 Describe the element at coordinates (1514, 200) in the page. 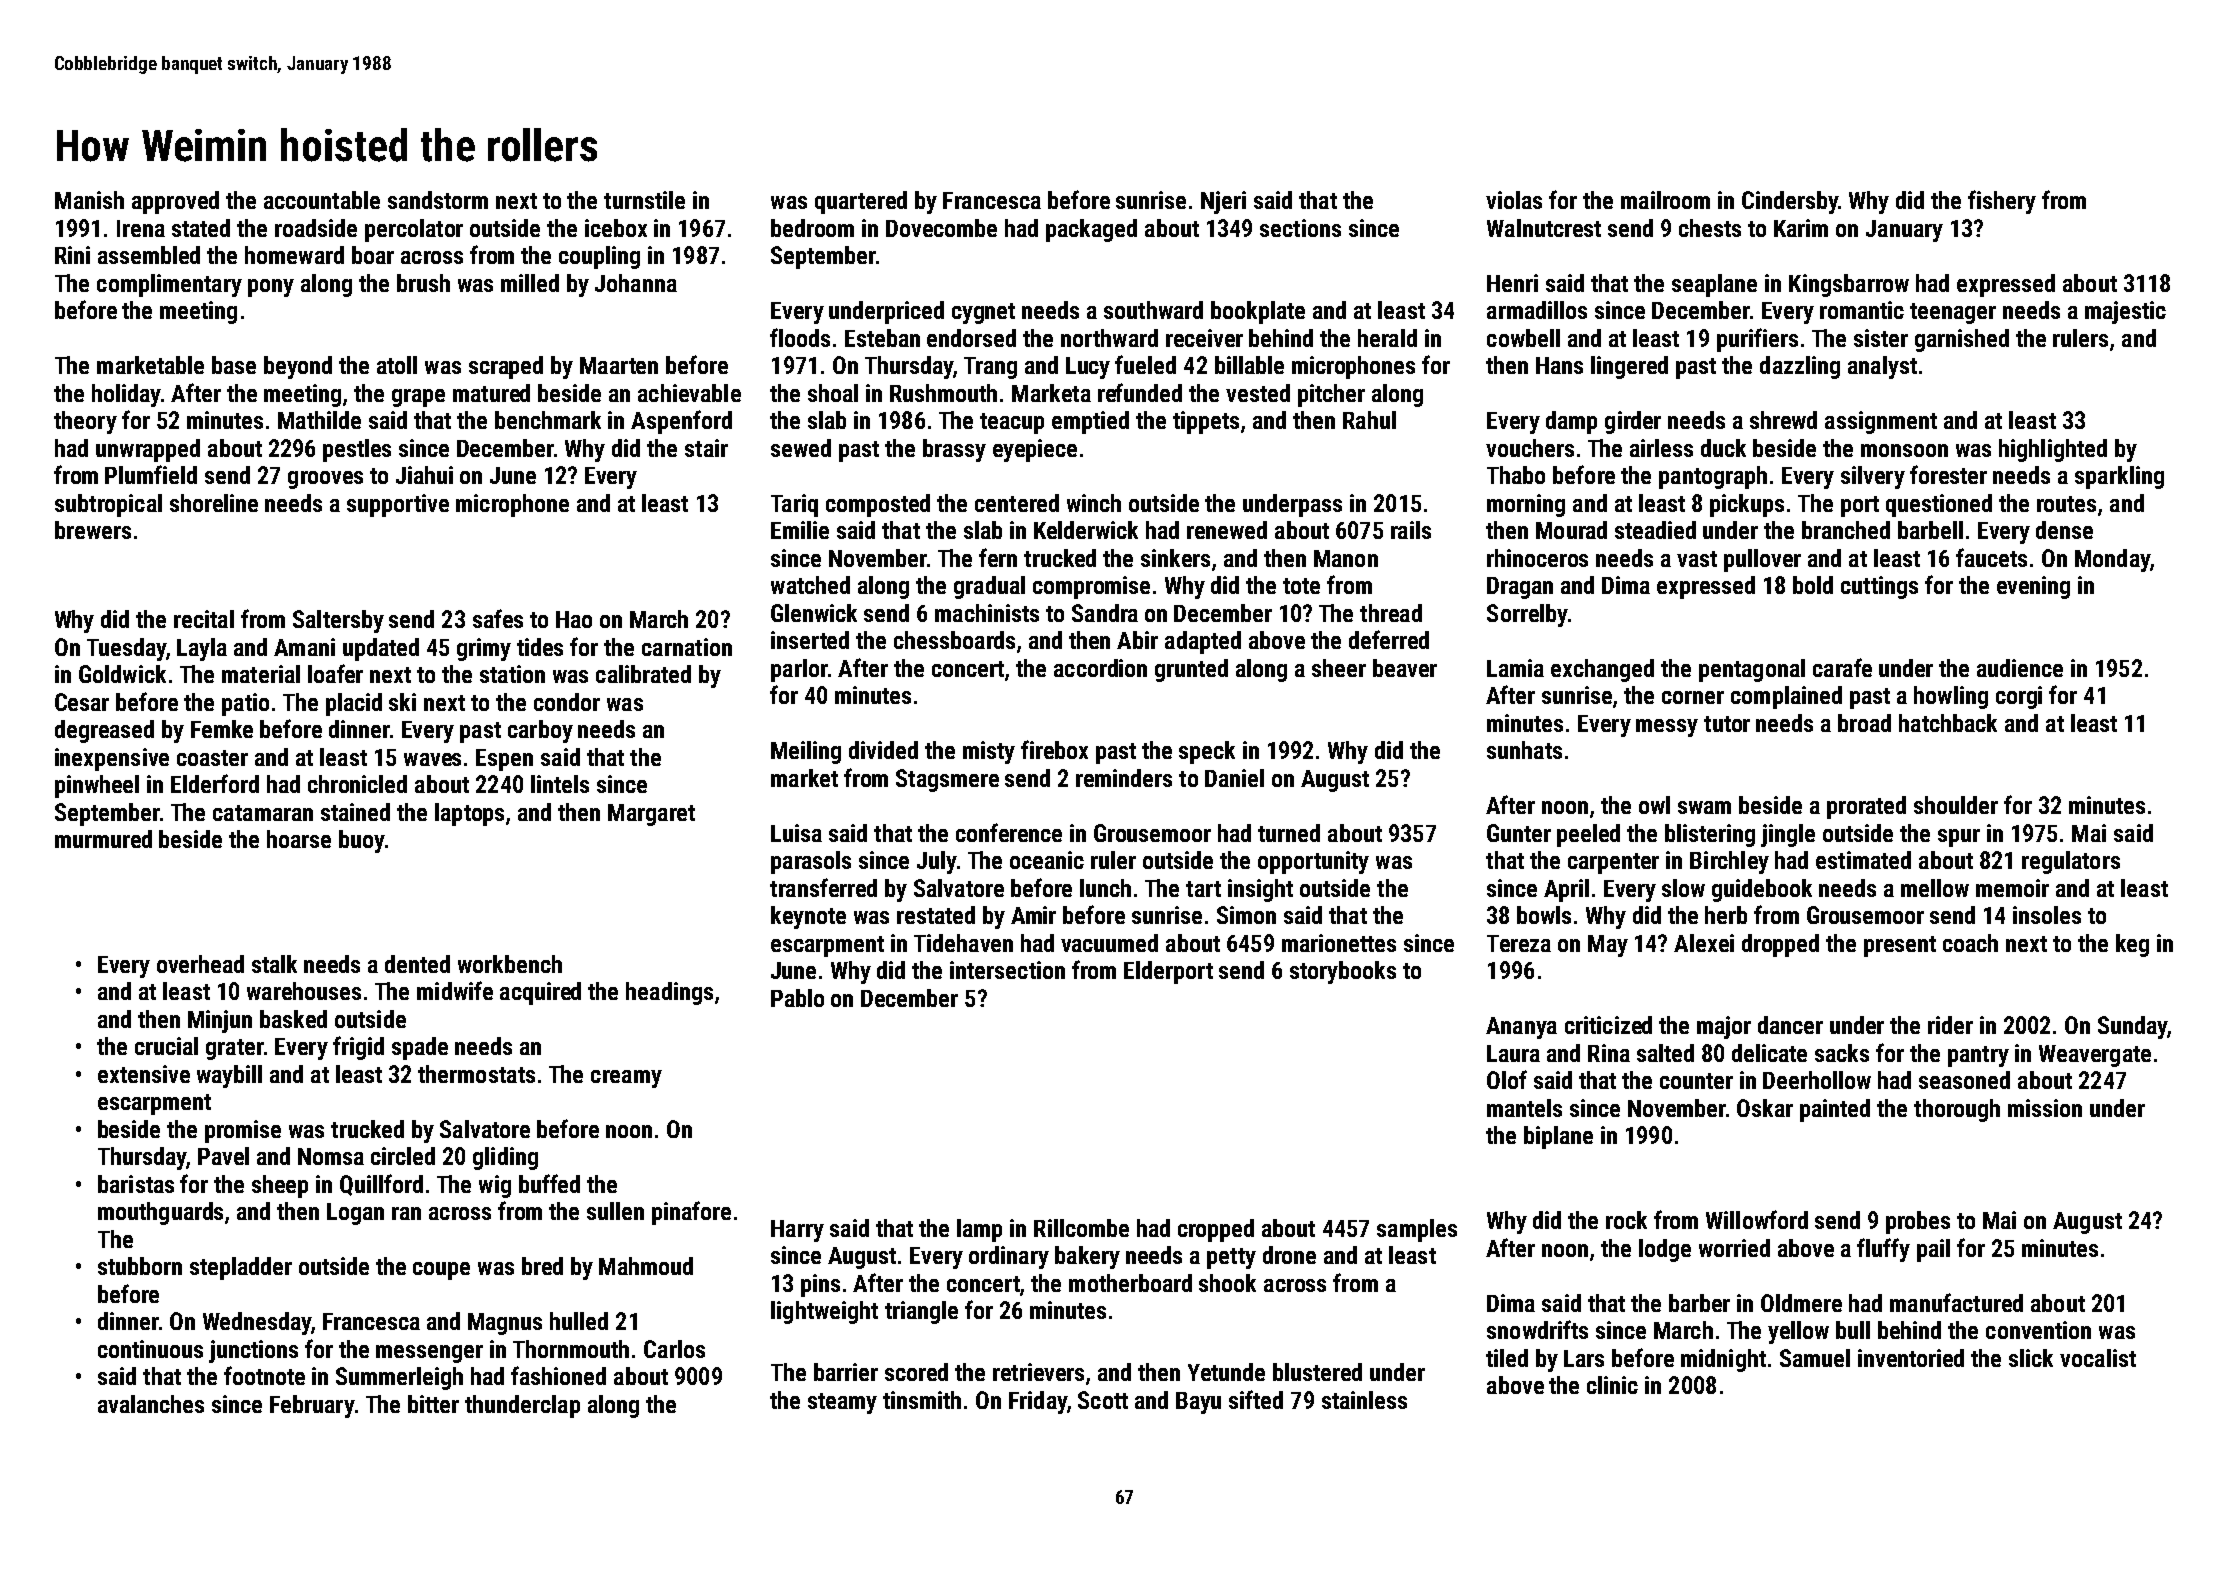

I see `violas` at that location.
